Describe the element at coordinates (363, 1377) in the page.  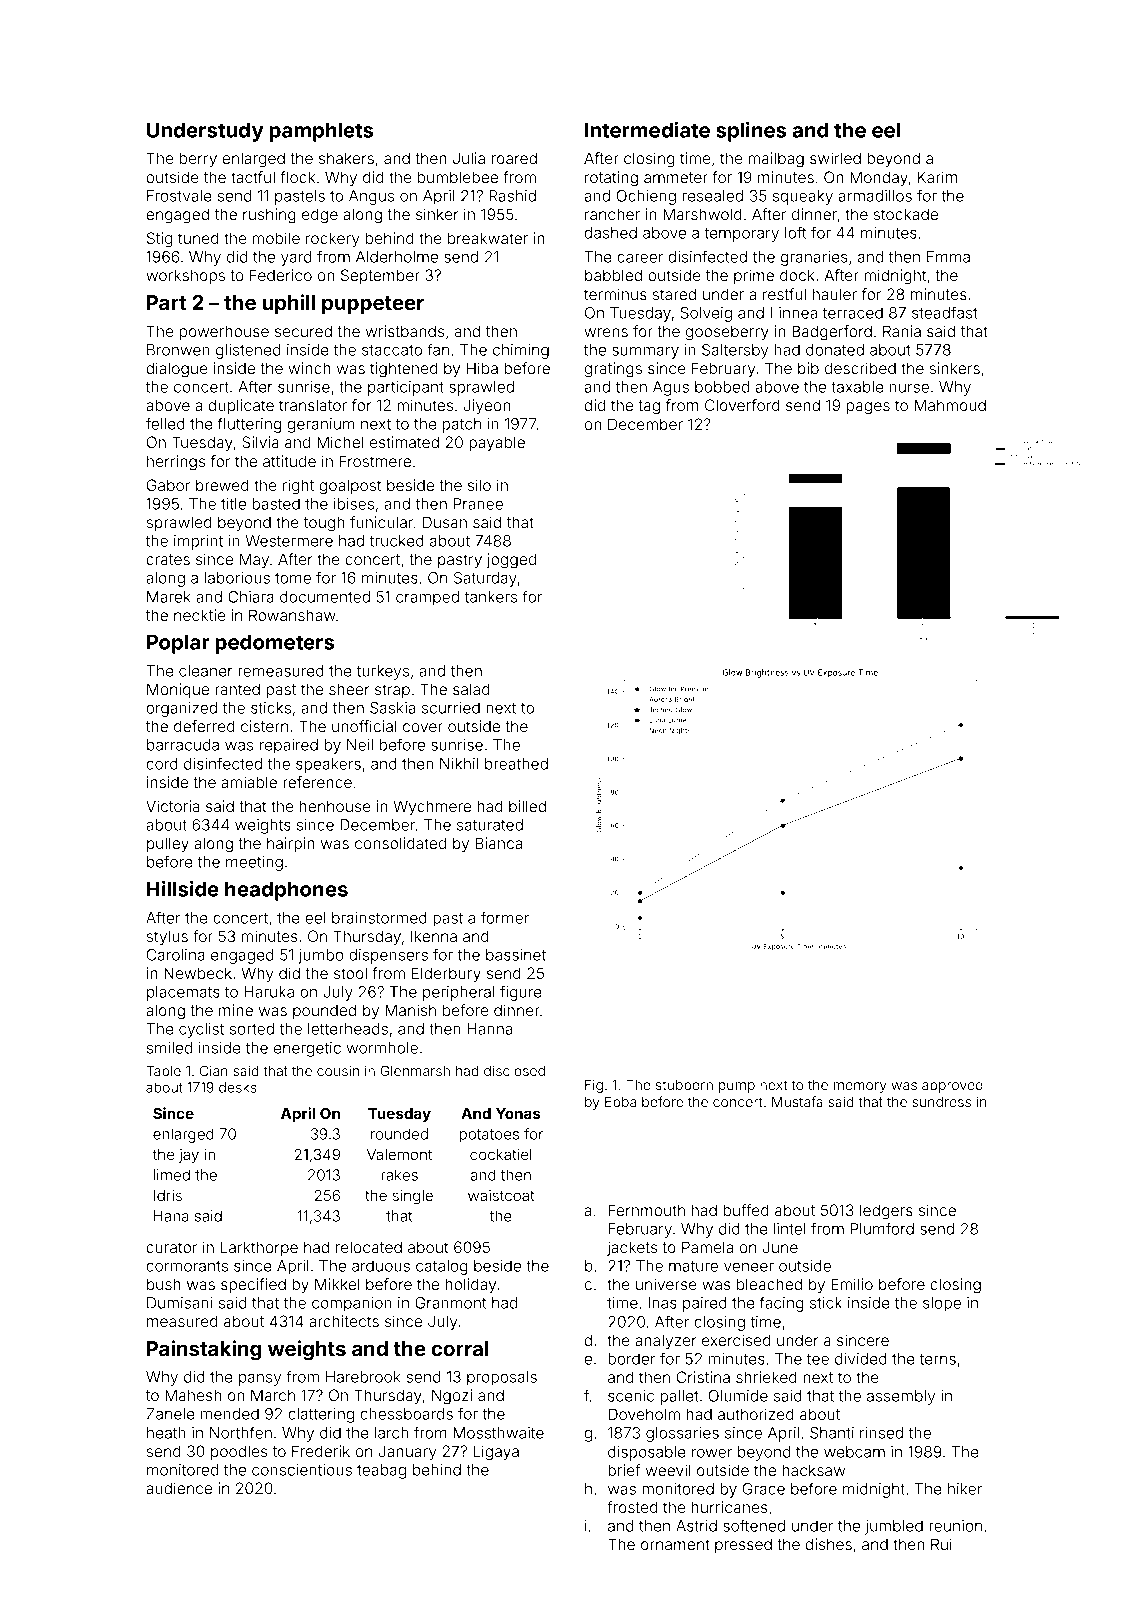
I see `Harebrook` at that location.
